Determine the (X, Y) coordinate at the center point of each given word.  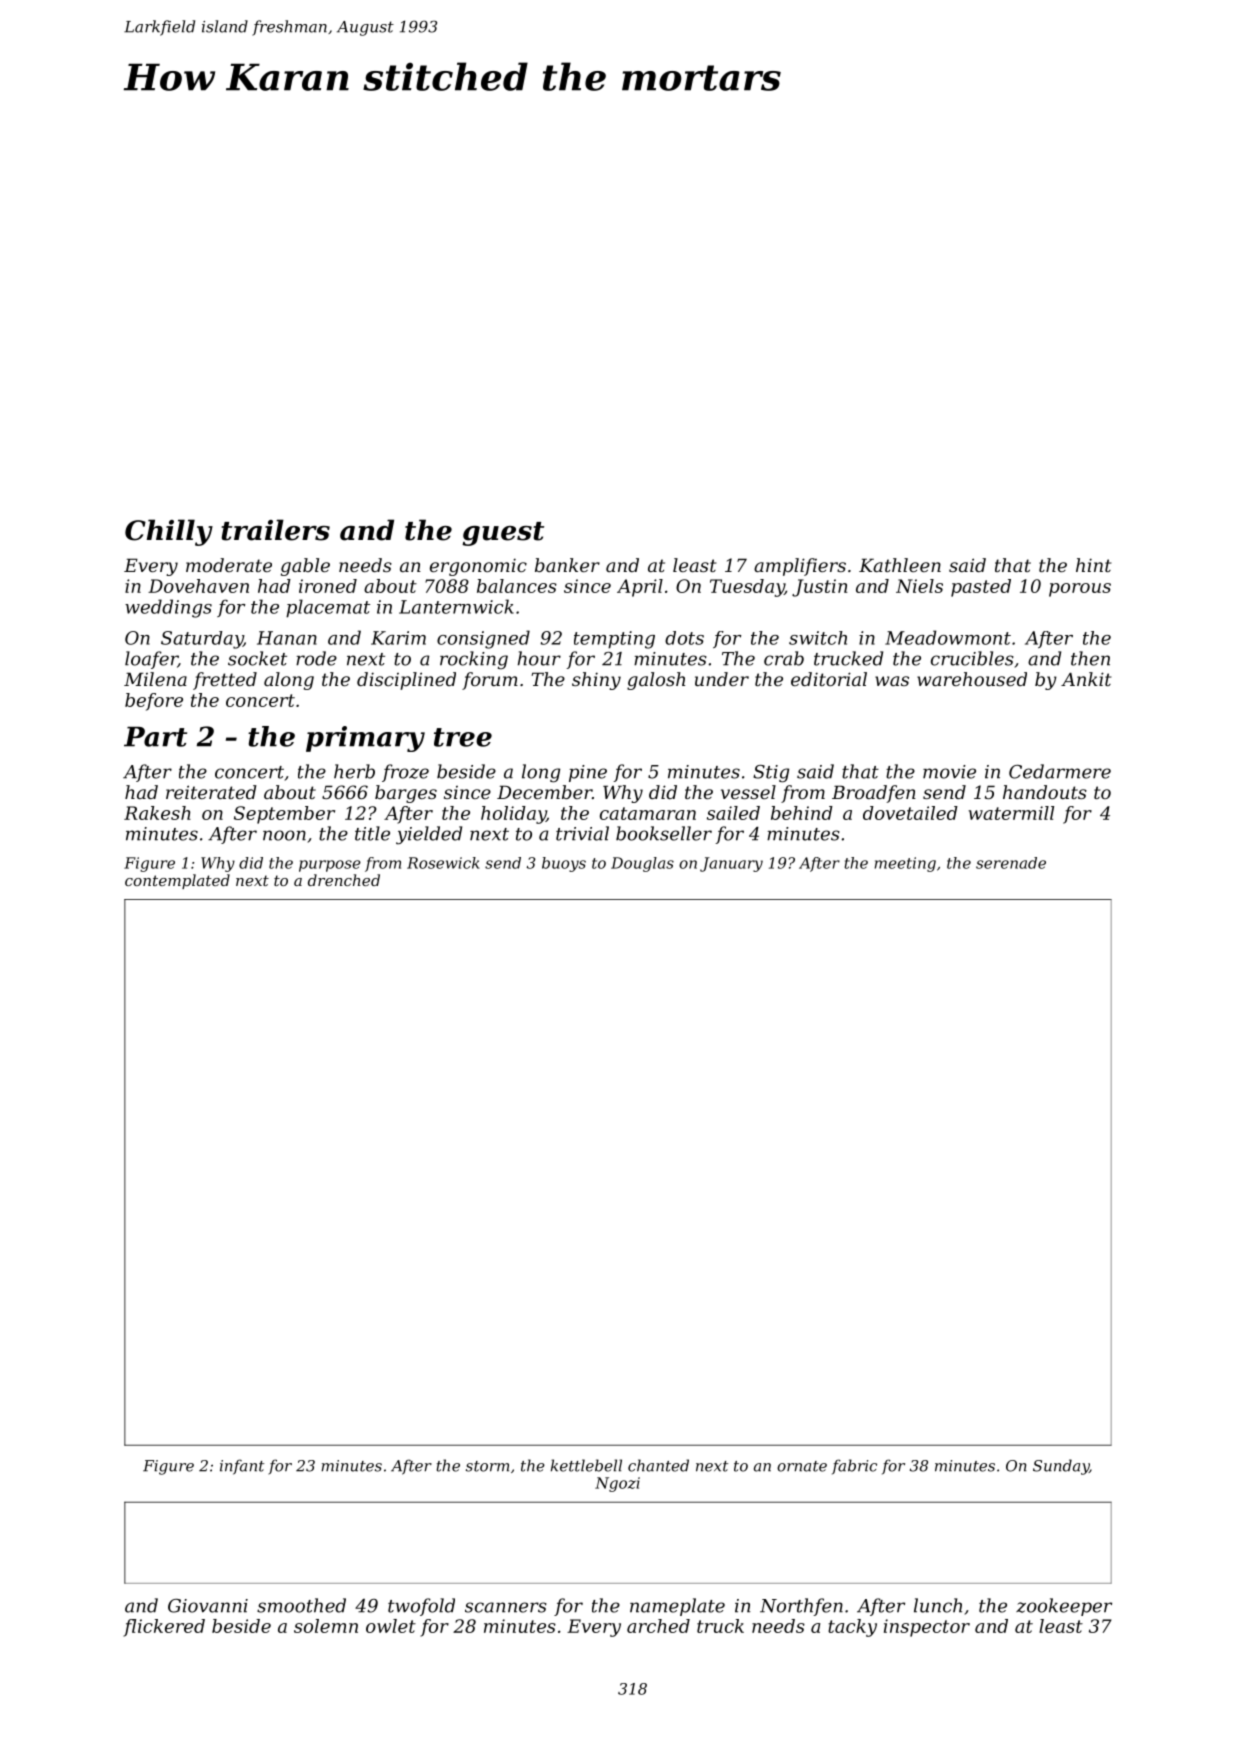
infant (242, 1467)
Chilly (169, 532)
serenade (1011, 863)
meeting (905, 864)
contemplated (177, 881)
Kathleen (900, 565)
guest (503, 534)
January (731, 864)
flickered (164, 1628)
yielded (429, 835)
